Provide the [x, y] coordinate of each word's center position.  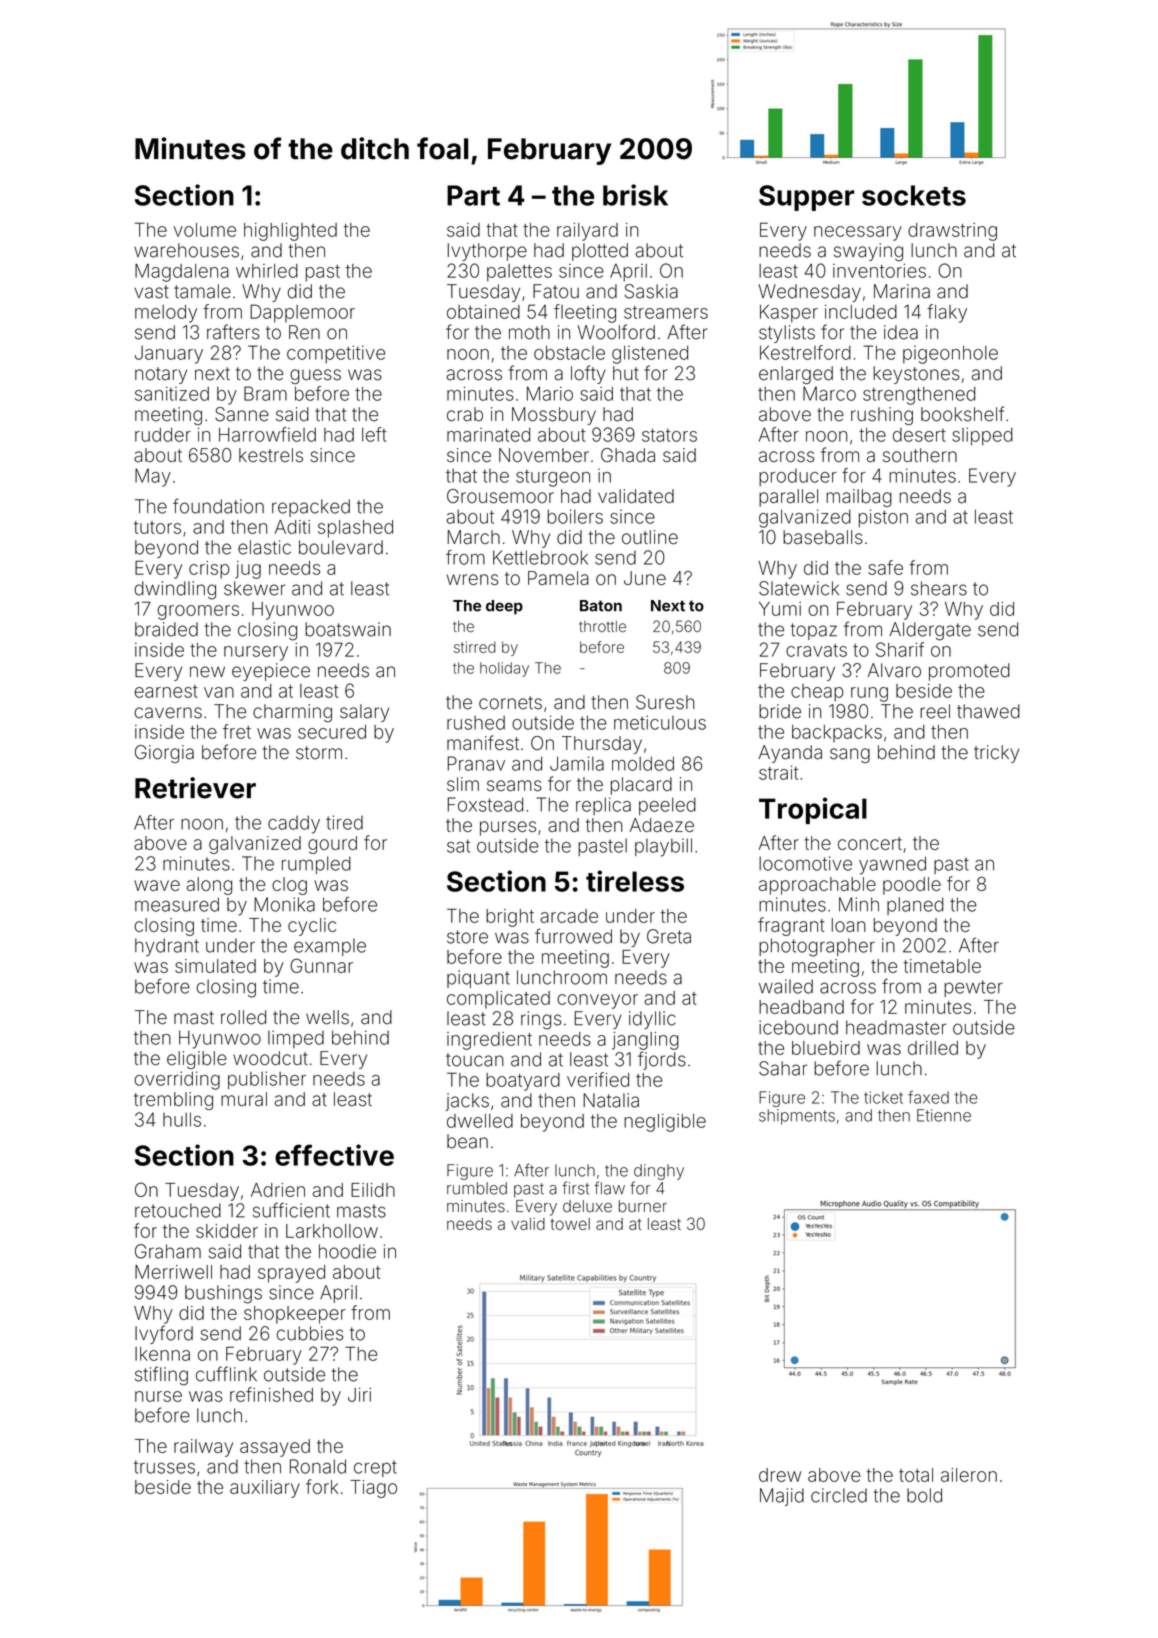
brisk [635, 195]
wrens [472, 579]
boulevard [341, 547]
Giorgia [164, 754]
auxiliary [265, 1489]
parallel [788, 498]
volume [205, 230]
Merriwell [173, 1272]
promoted [969, 672]
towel [570, 1224]
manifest [483, 743]
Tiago [373, 1489]
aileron [969, 1475]
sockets [914, 195]
